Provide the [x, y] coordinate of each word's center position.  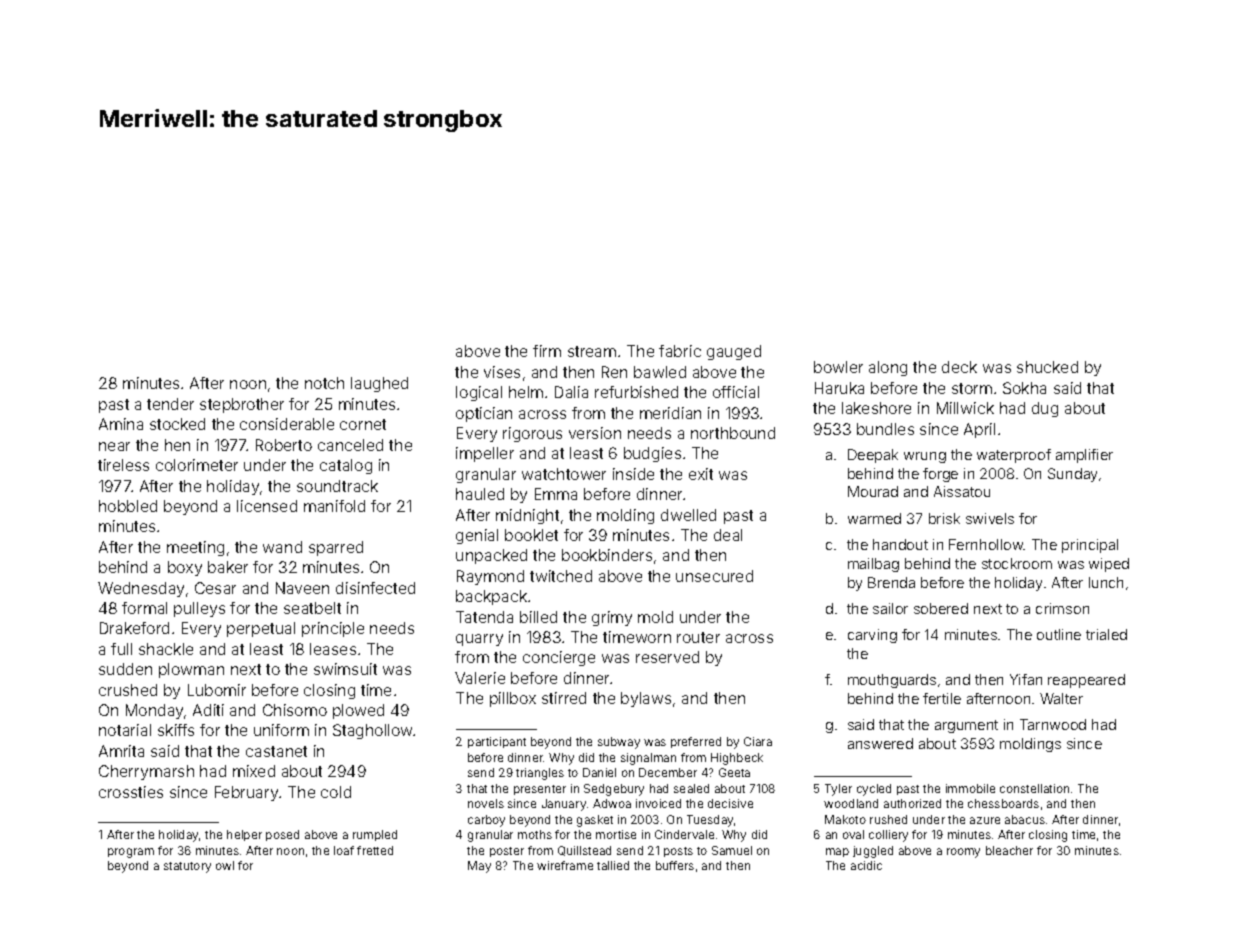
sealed [691, 788]
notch [324, 383]
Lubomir [217, 690]
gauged [734, 352]
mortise [616, 834]
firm [547, 351]
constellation [1034, 788]
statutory [187, 867]
